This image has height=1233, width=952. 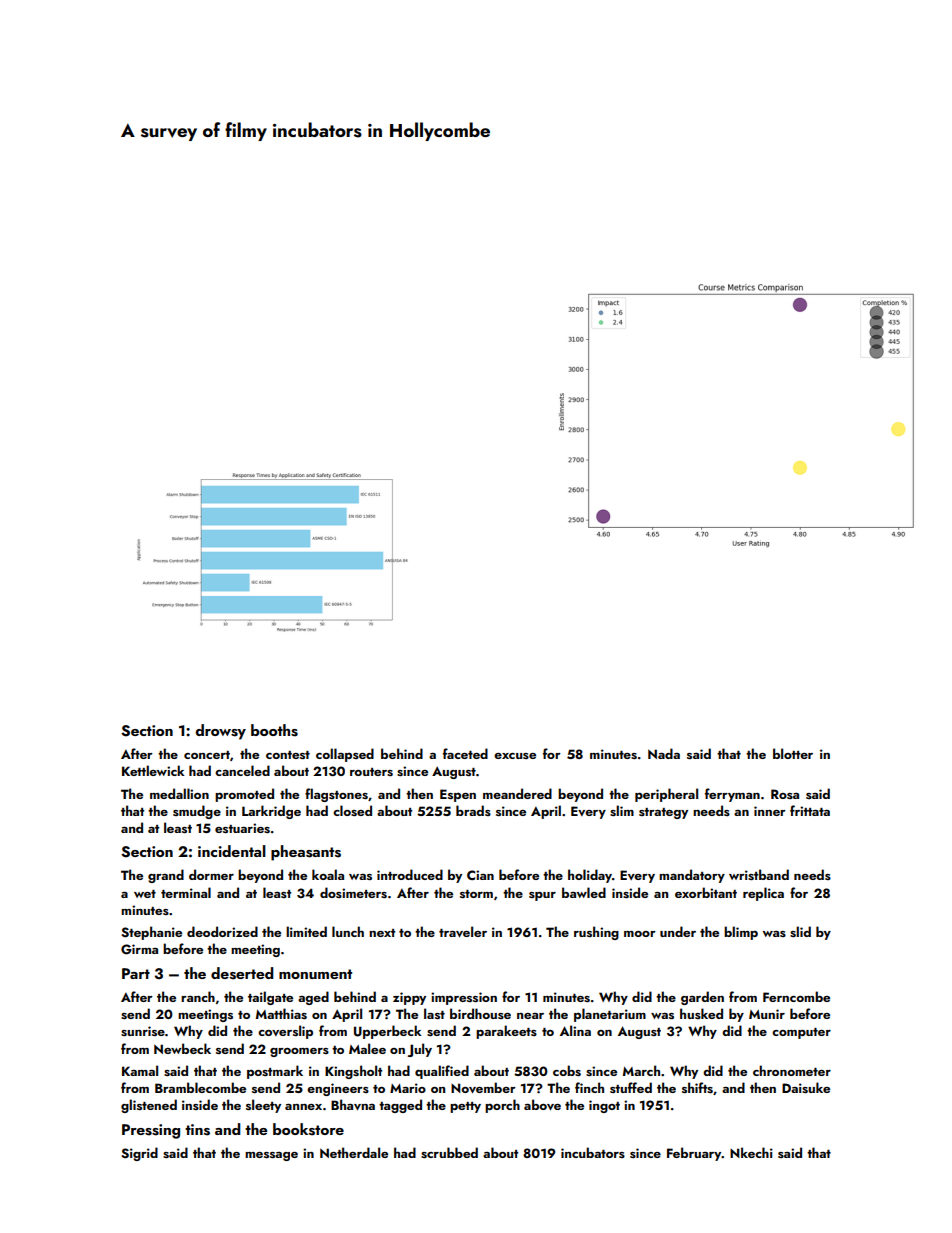 What do you see at coordinates (338, 1089) in the image?
I see `engineers` at bounding box center [338, 1089].
